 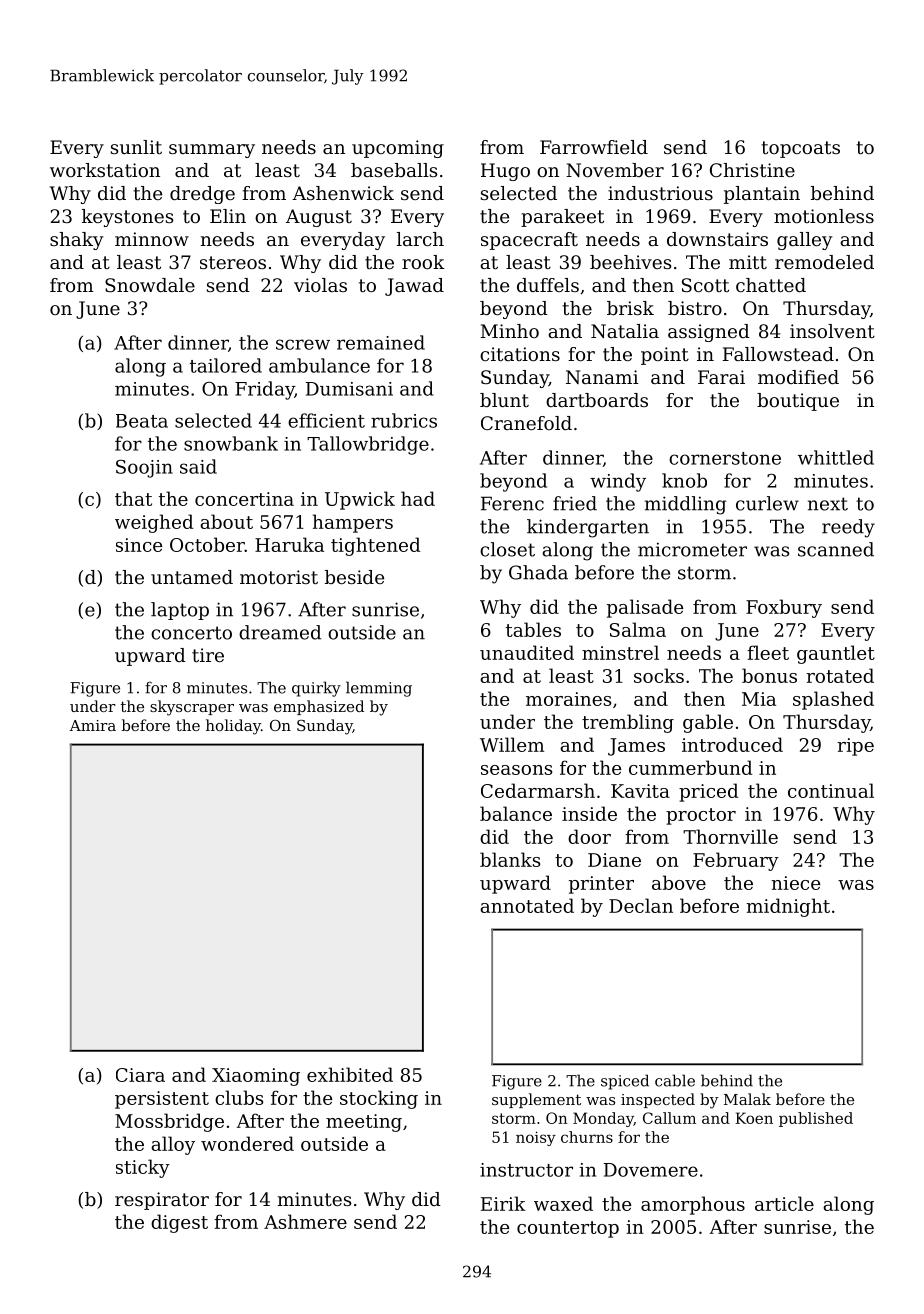 What do you see at coordinates (594, 147) in the document?
I see `Farrowfield` at bounding box center [594, 147].
